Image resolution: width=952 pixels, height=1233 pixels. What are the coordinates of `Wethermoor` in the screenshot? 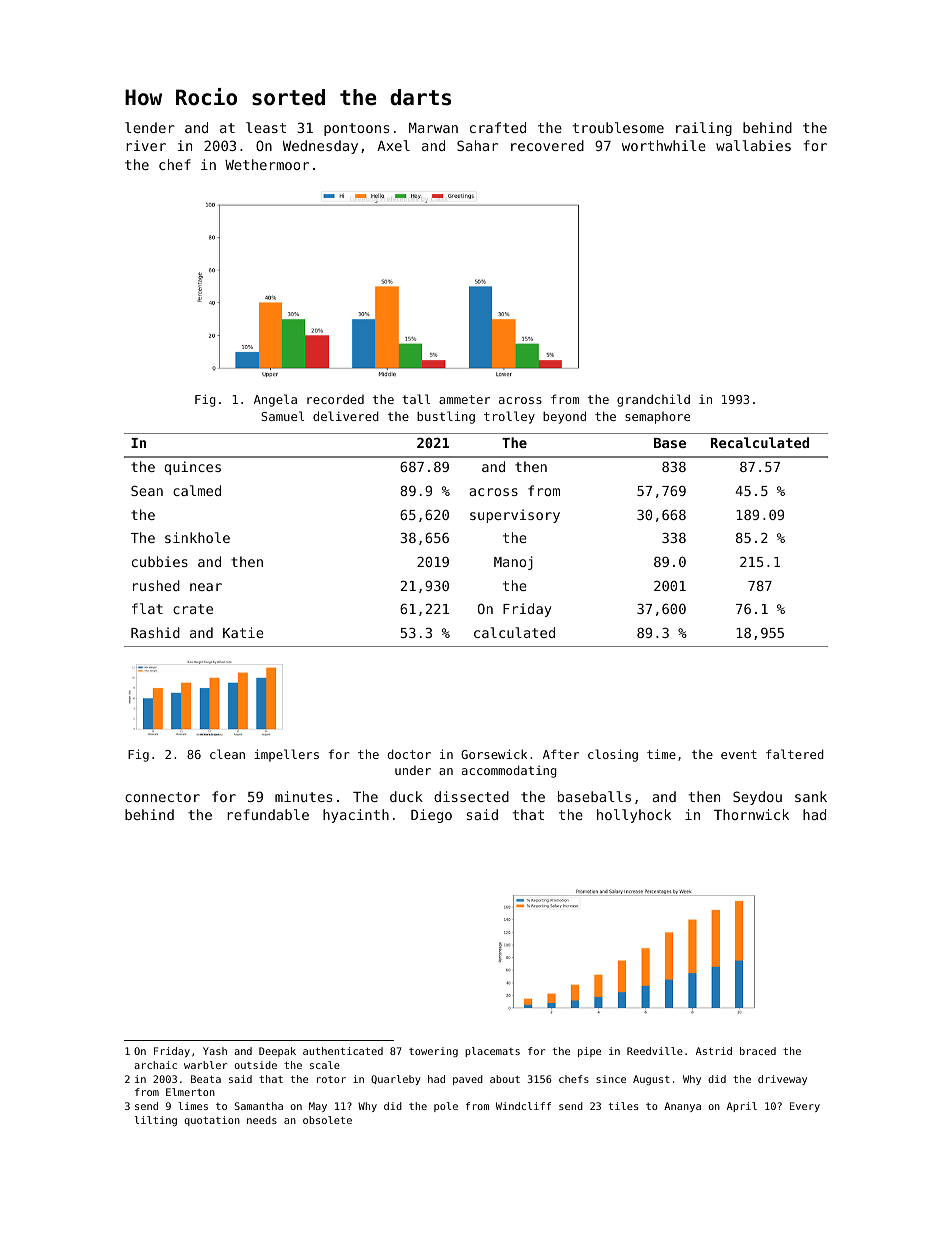 It's located at (267, 164).
